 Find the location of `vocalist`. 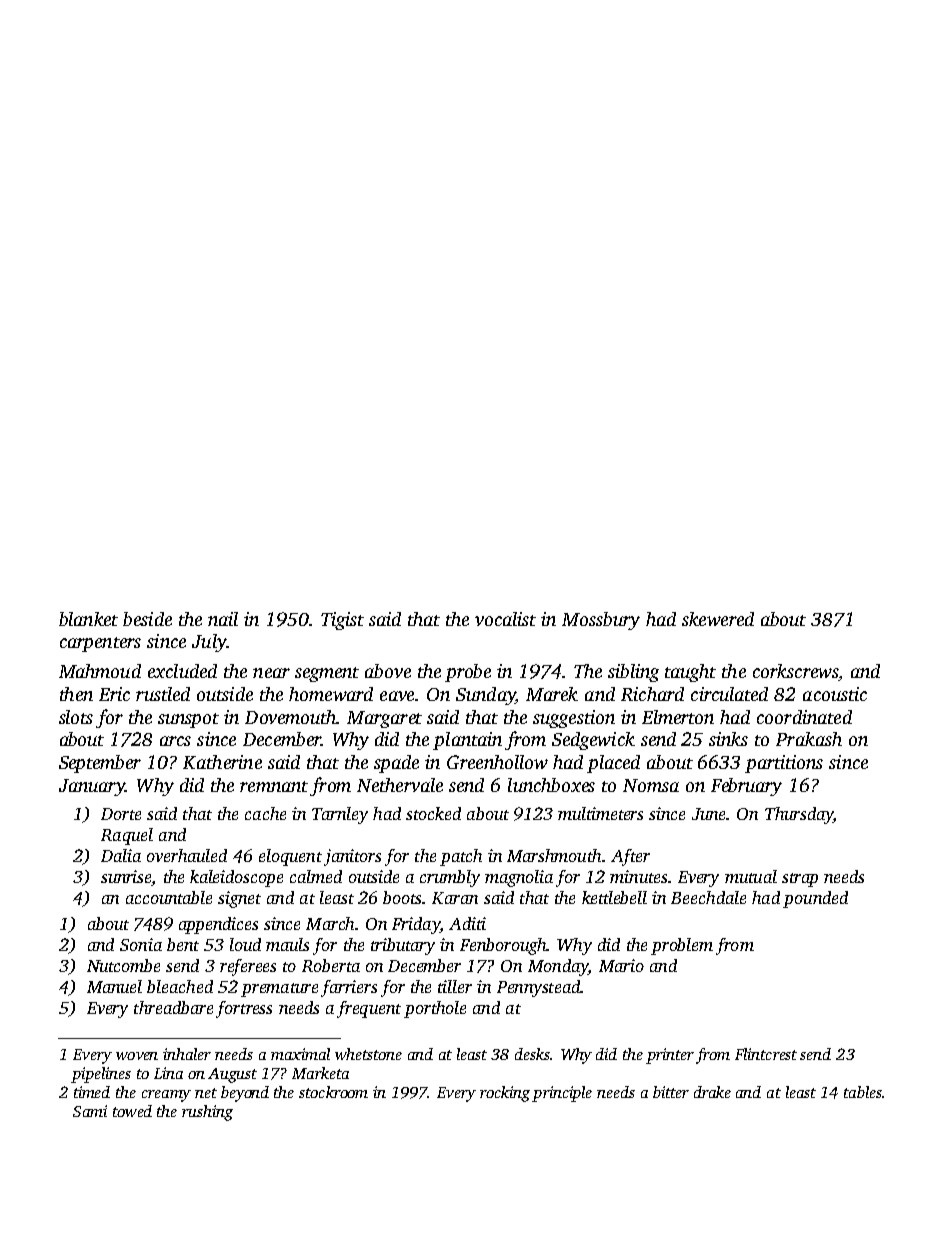

vocalist is located at coordinates (505, 619).
